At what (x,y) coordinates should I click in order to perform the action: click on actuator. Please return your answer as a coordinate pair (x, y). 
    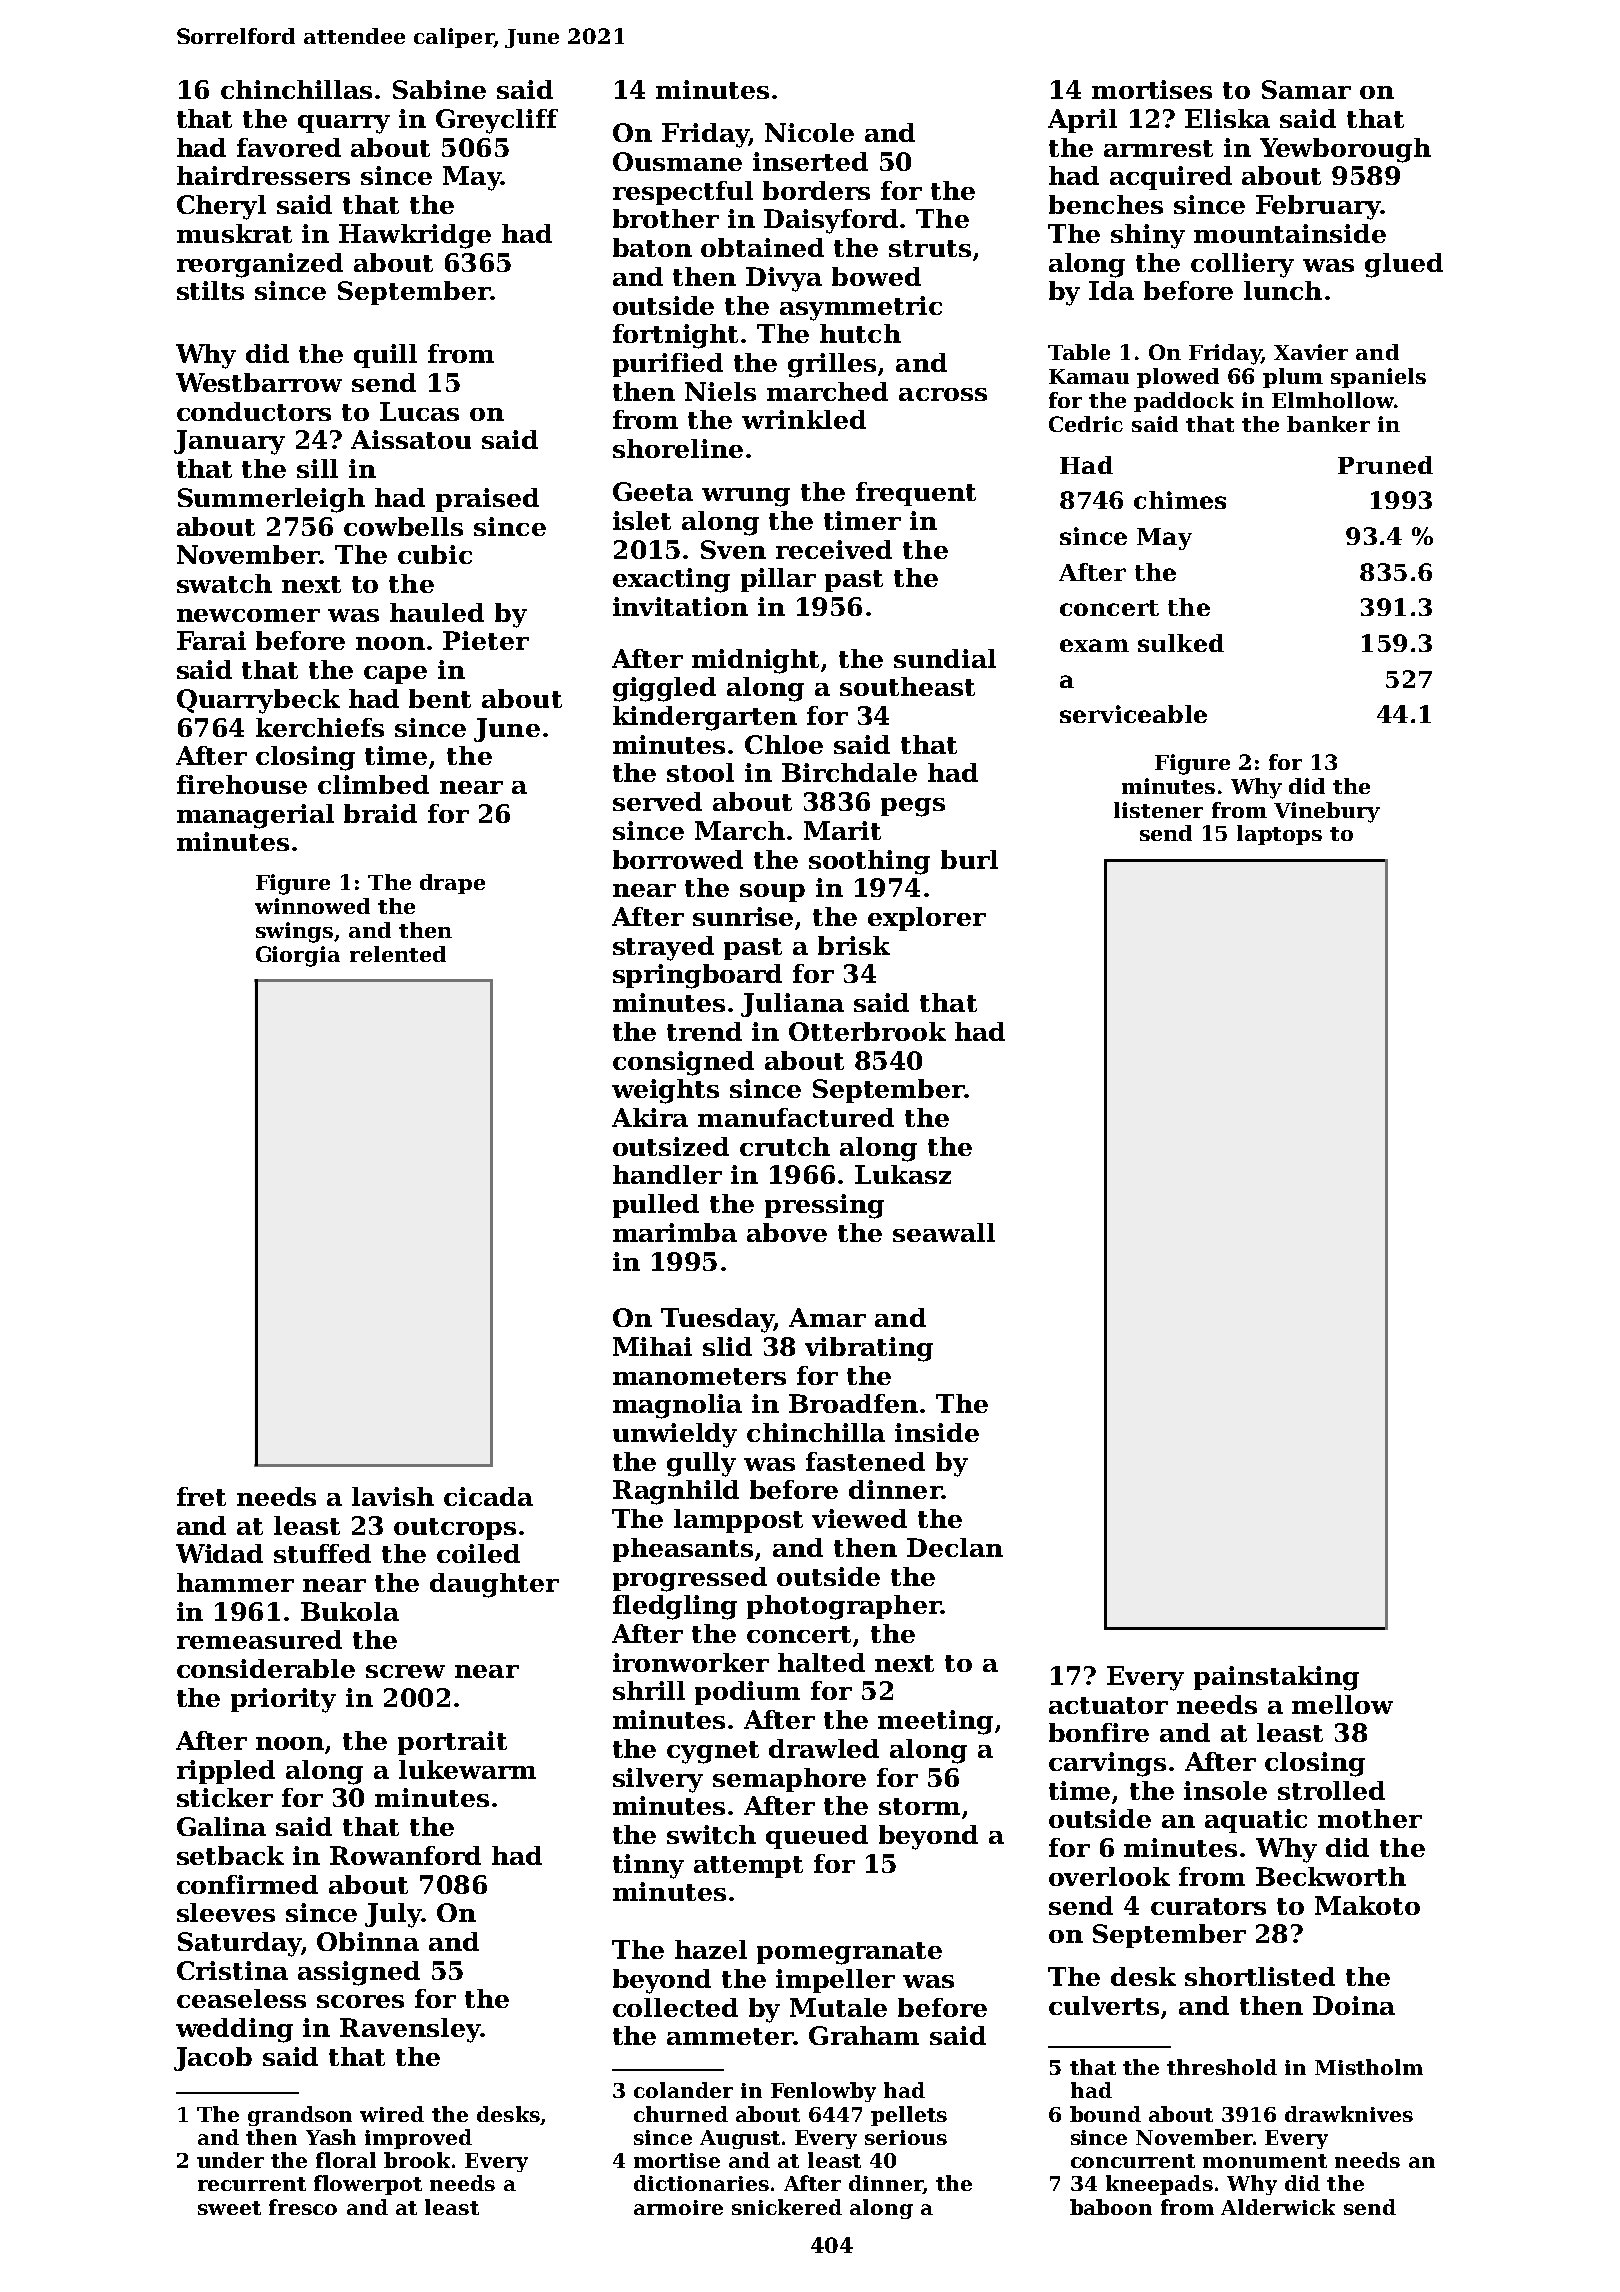
    Looking at the image, I should click on (1108, 1705).
